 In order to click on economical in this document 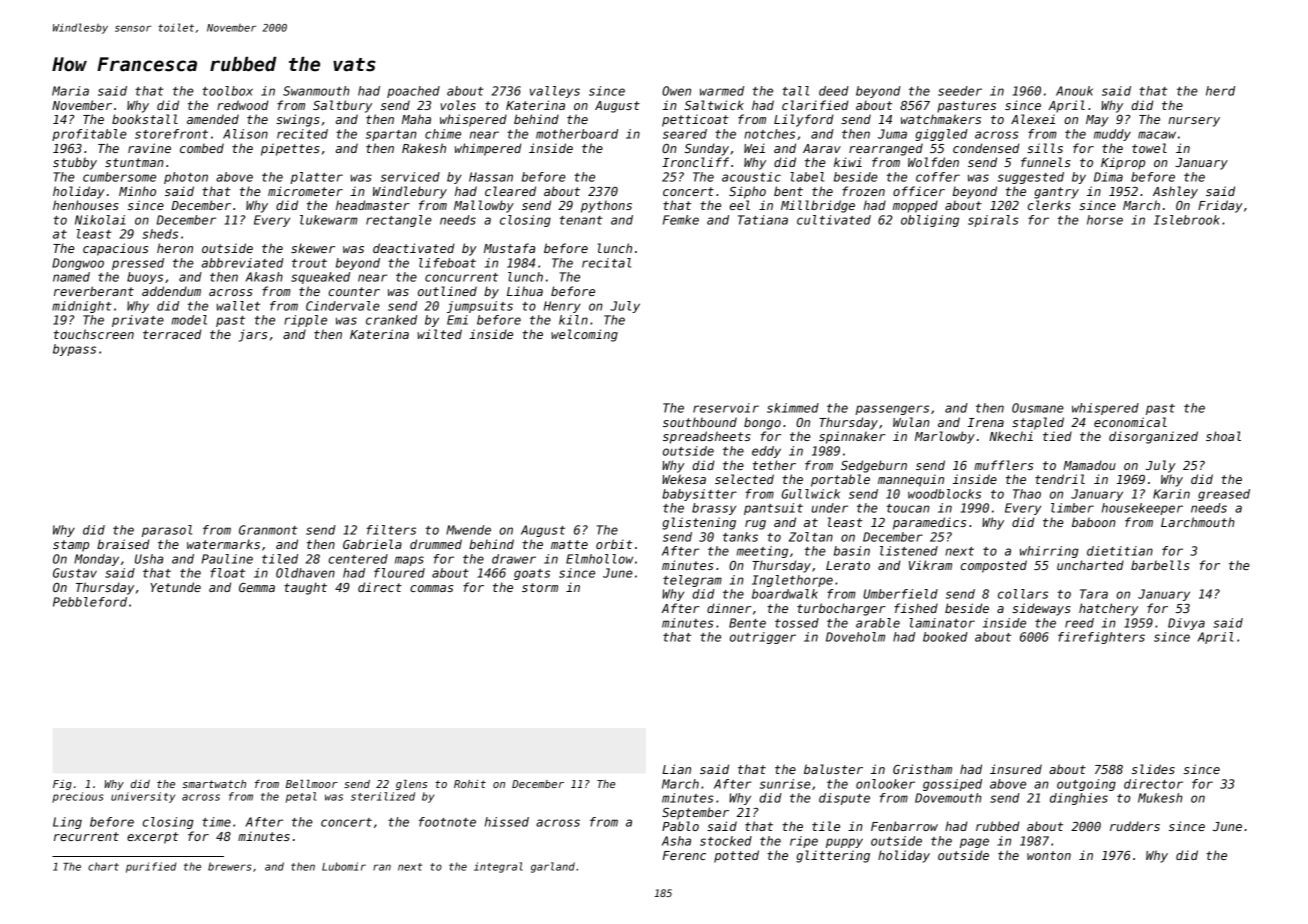, I will do `click(1130, 422)`.
